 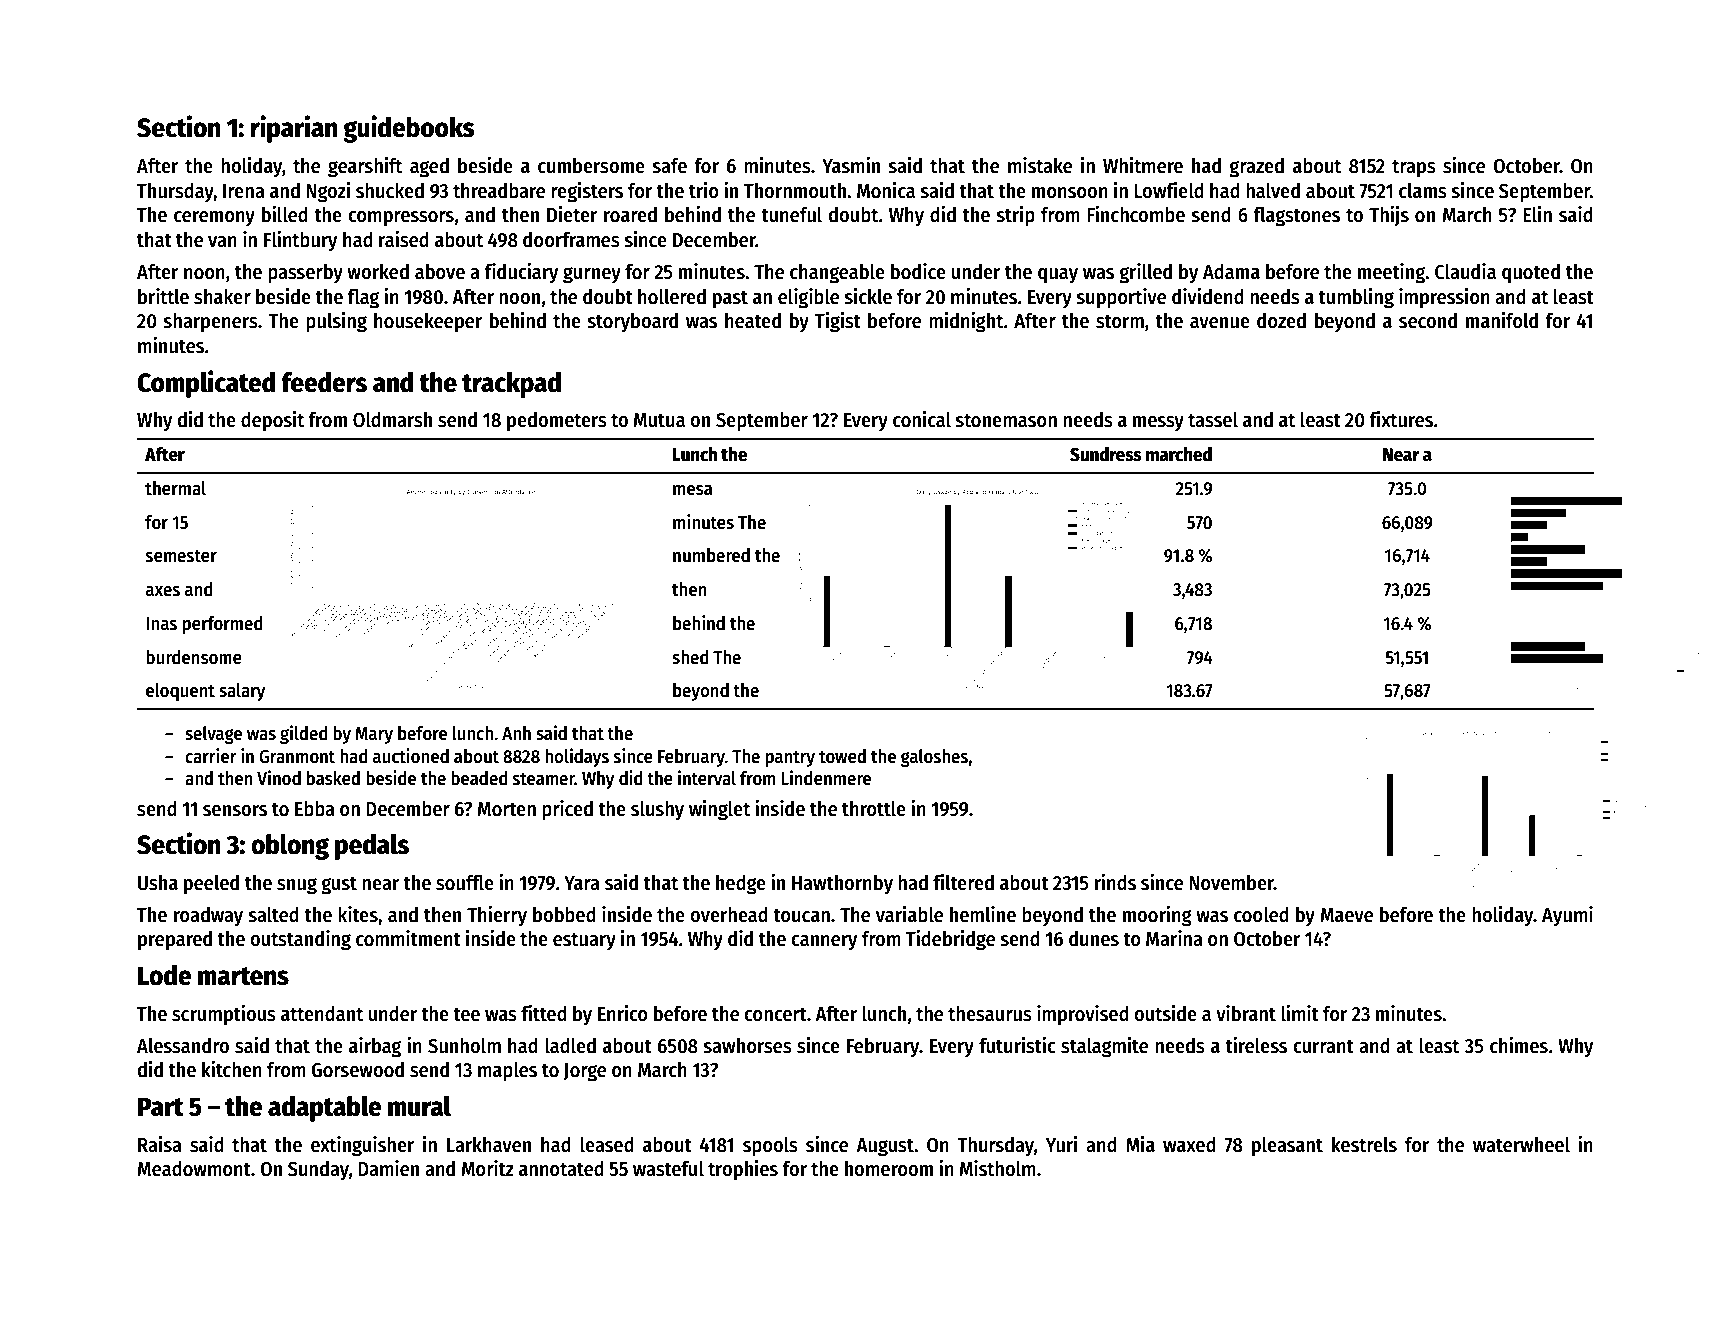 What do you see at coordinates (1502, 320) in the page?
I see `manifold` at bounding box center [1502, 320].
